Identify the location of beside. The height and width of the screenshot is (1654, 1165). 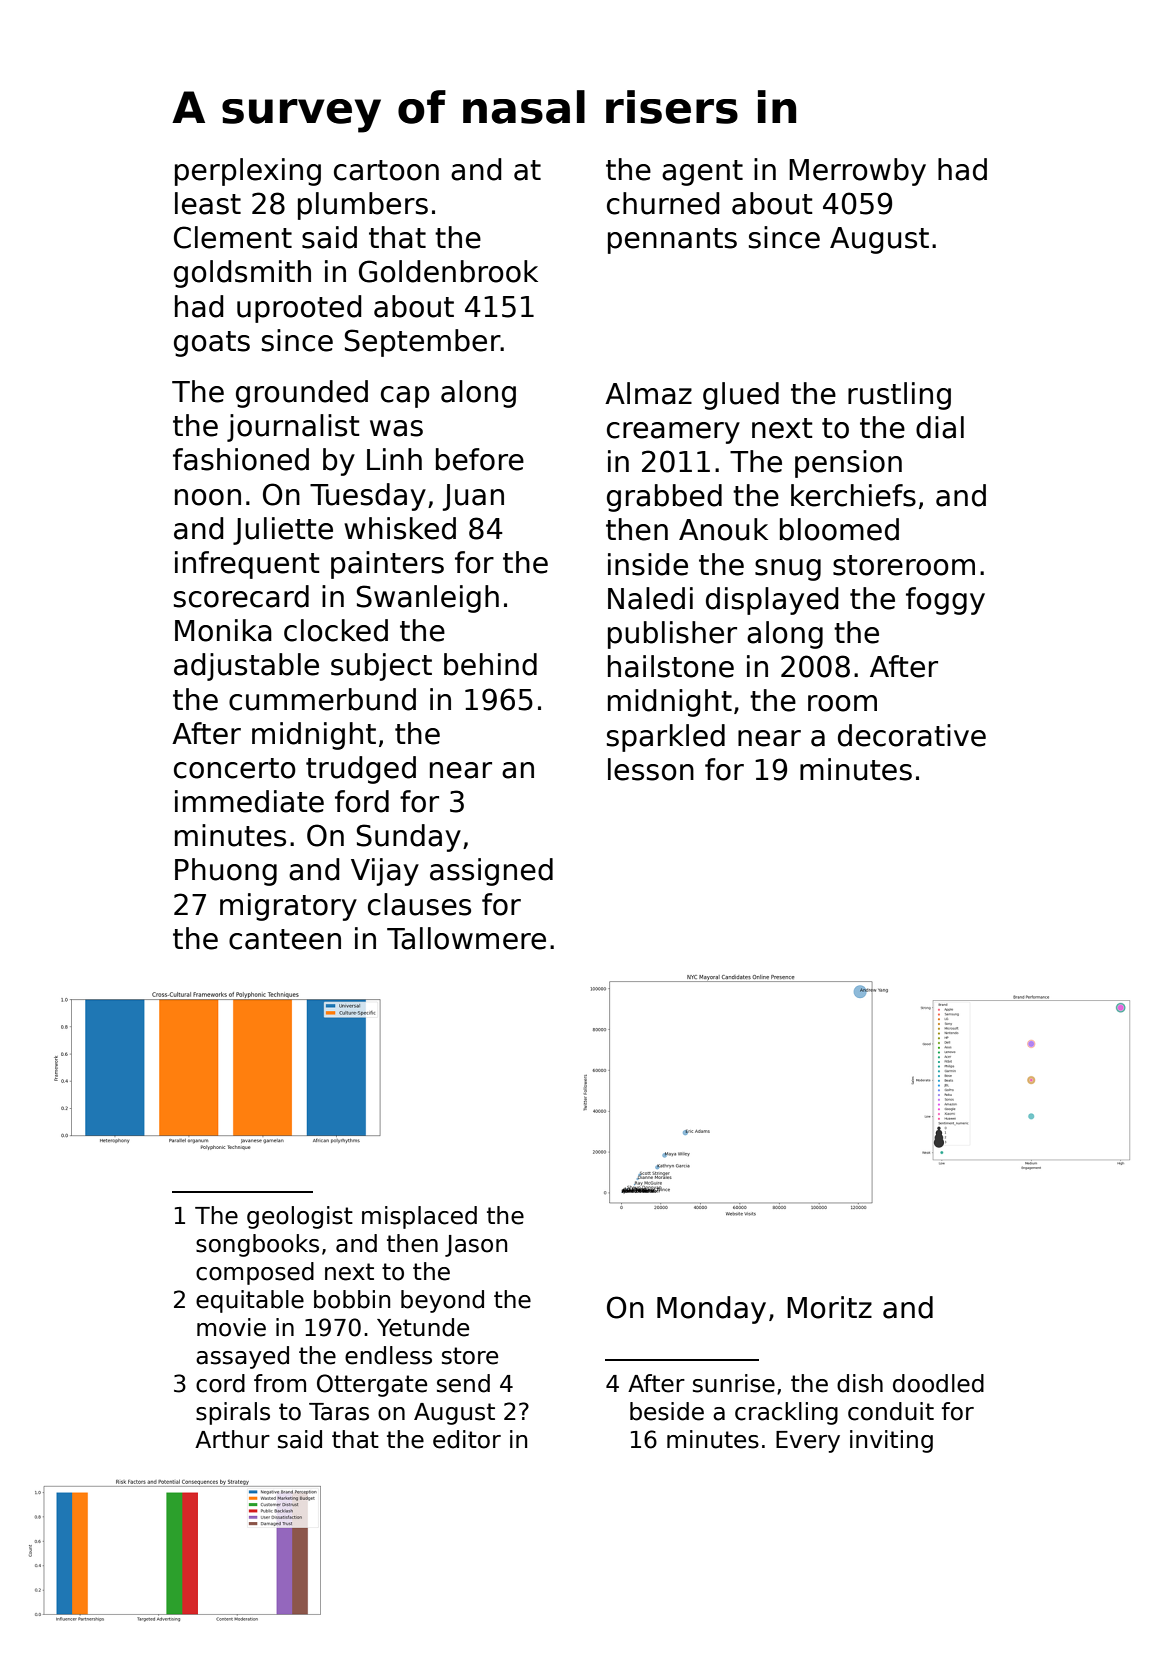
(667, 1411).
